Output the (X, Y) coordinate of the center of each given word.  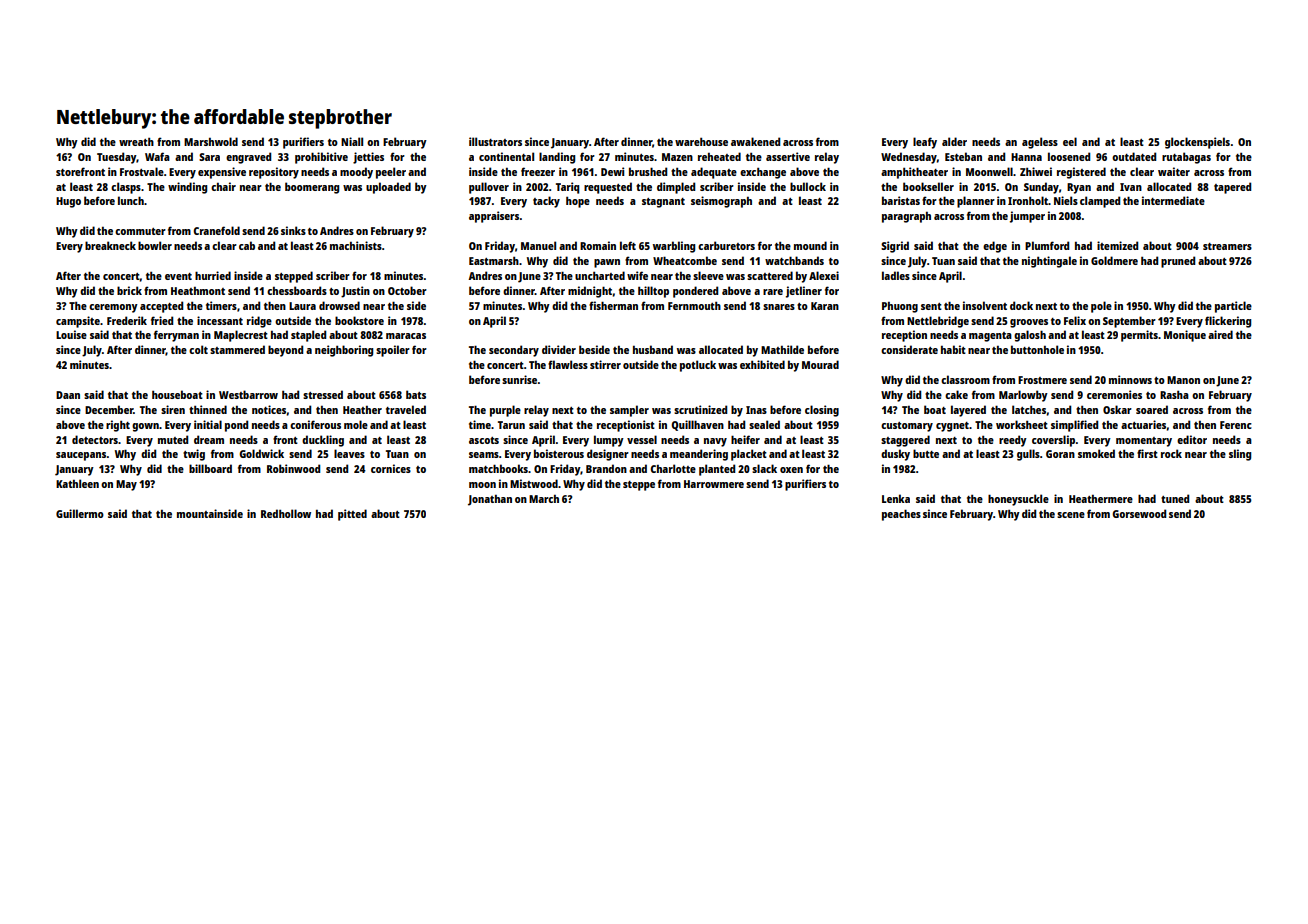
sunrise (519, 379)
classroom (965, 379)
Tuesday (117, 158)
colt (198, 349)
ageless (1040, 143)
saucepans (81, 456)
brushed (648, 171)
